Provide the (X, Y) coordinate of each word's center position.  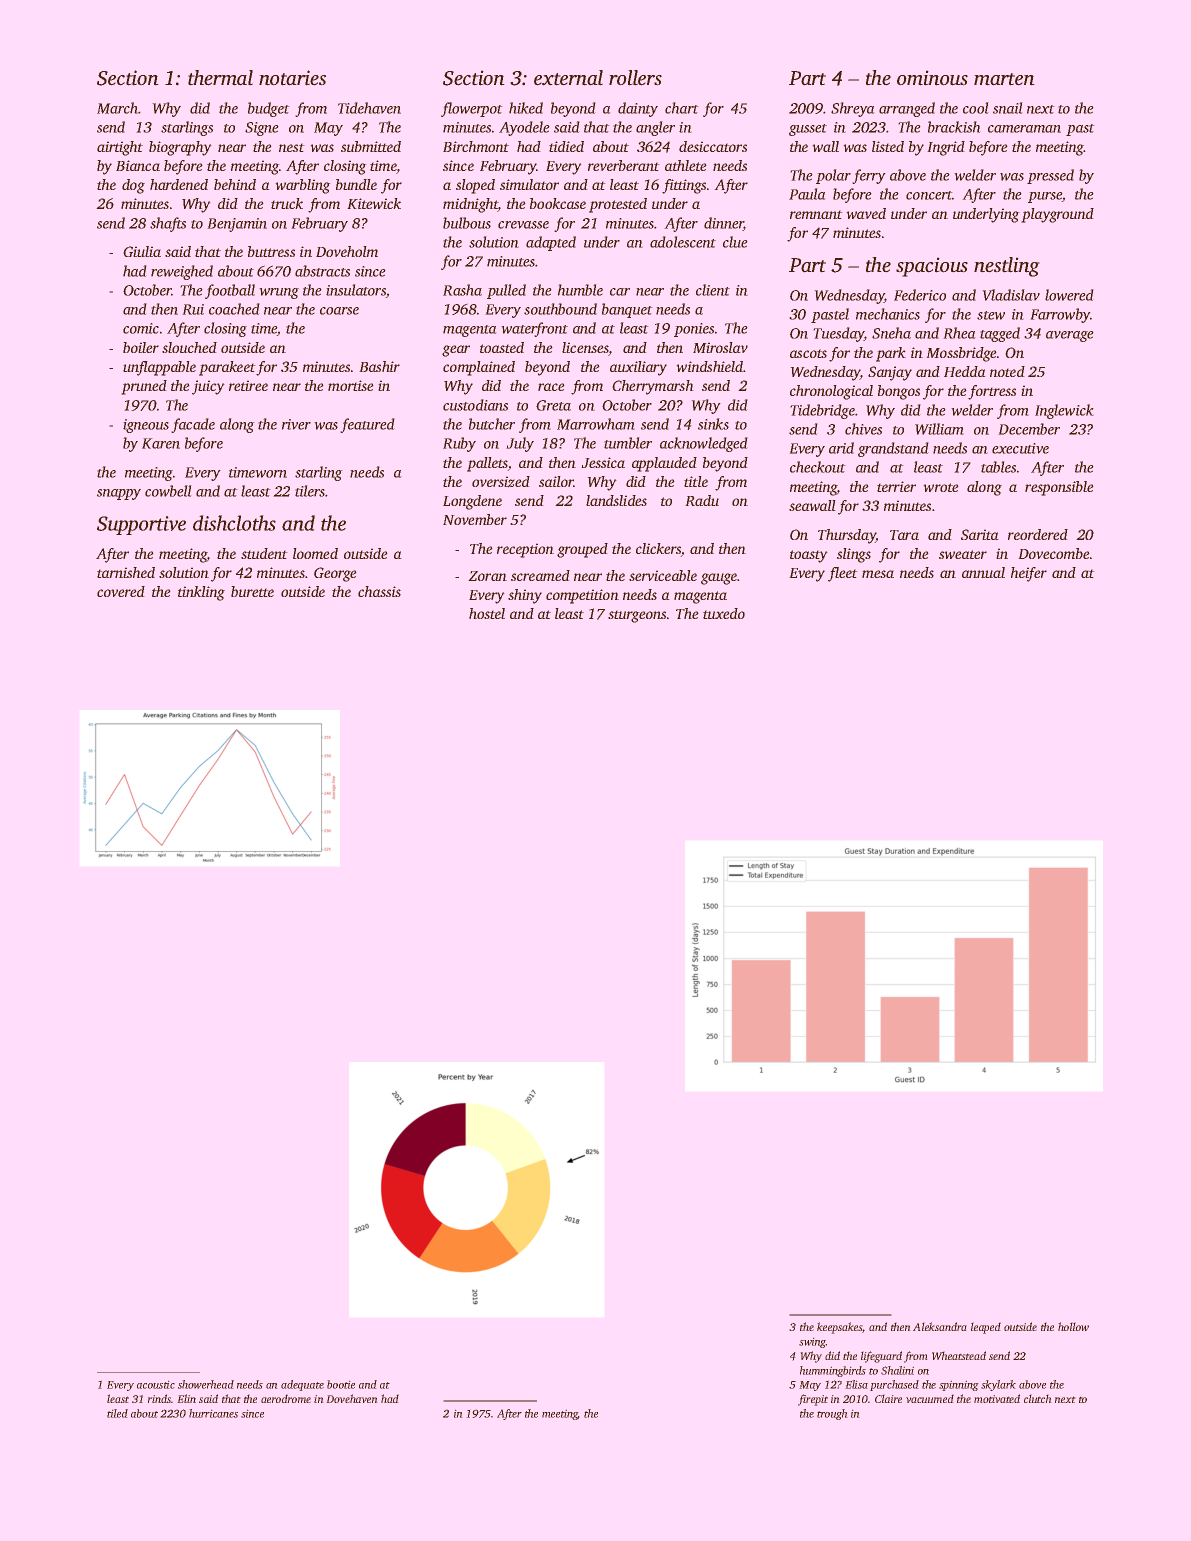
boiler (141, 347)
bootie (341, 1384)
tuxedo (724, 613)
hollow (1073, 1326)
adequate (302, 1385)
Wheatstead (959, 1355)
